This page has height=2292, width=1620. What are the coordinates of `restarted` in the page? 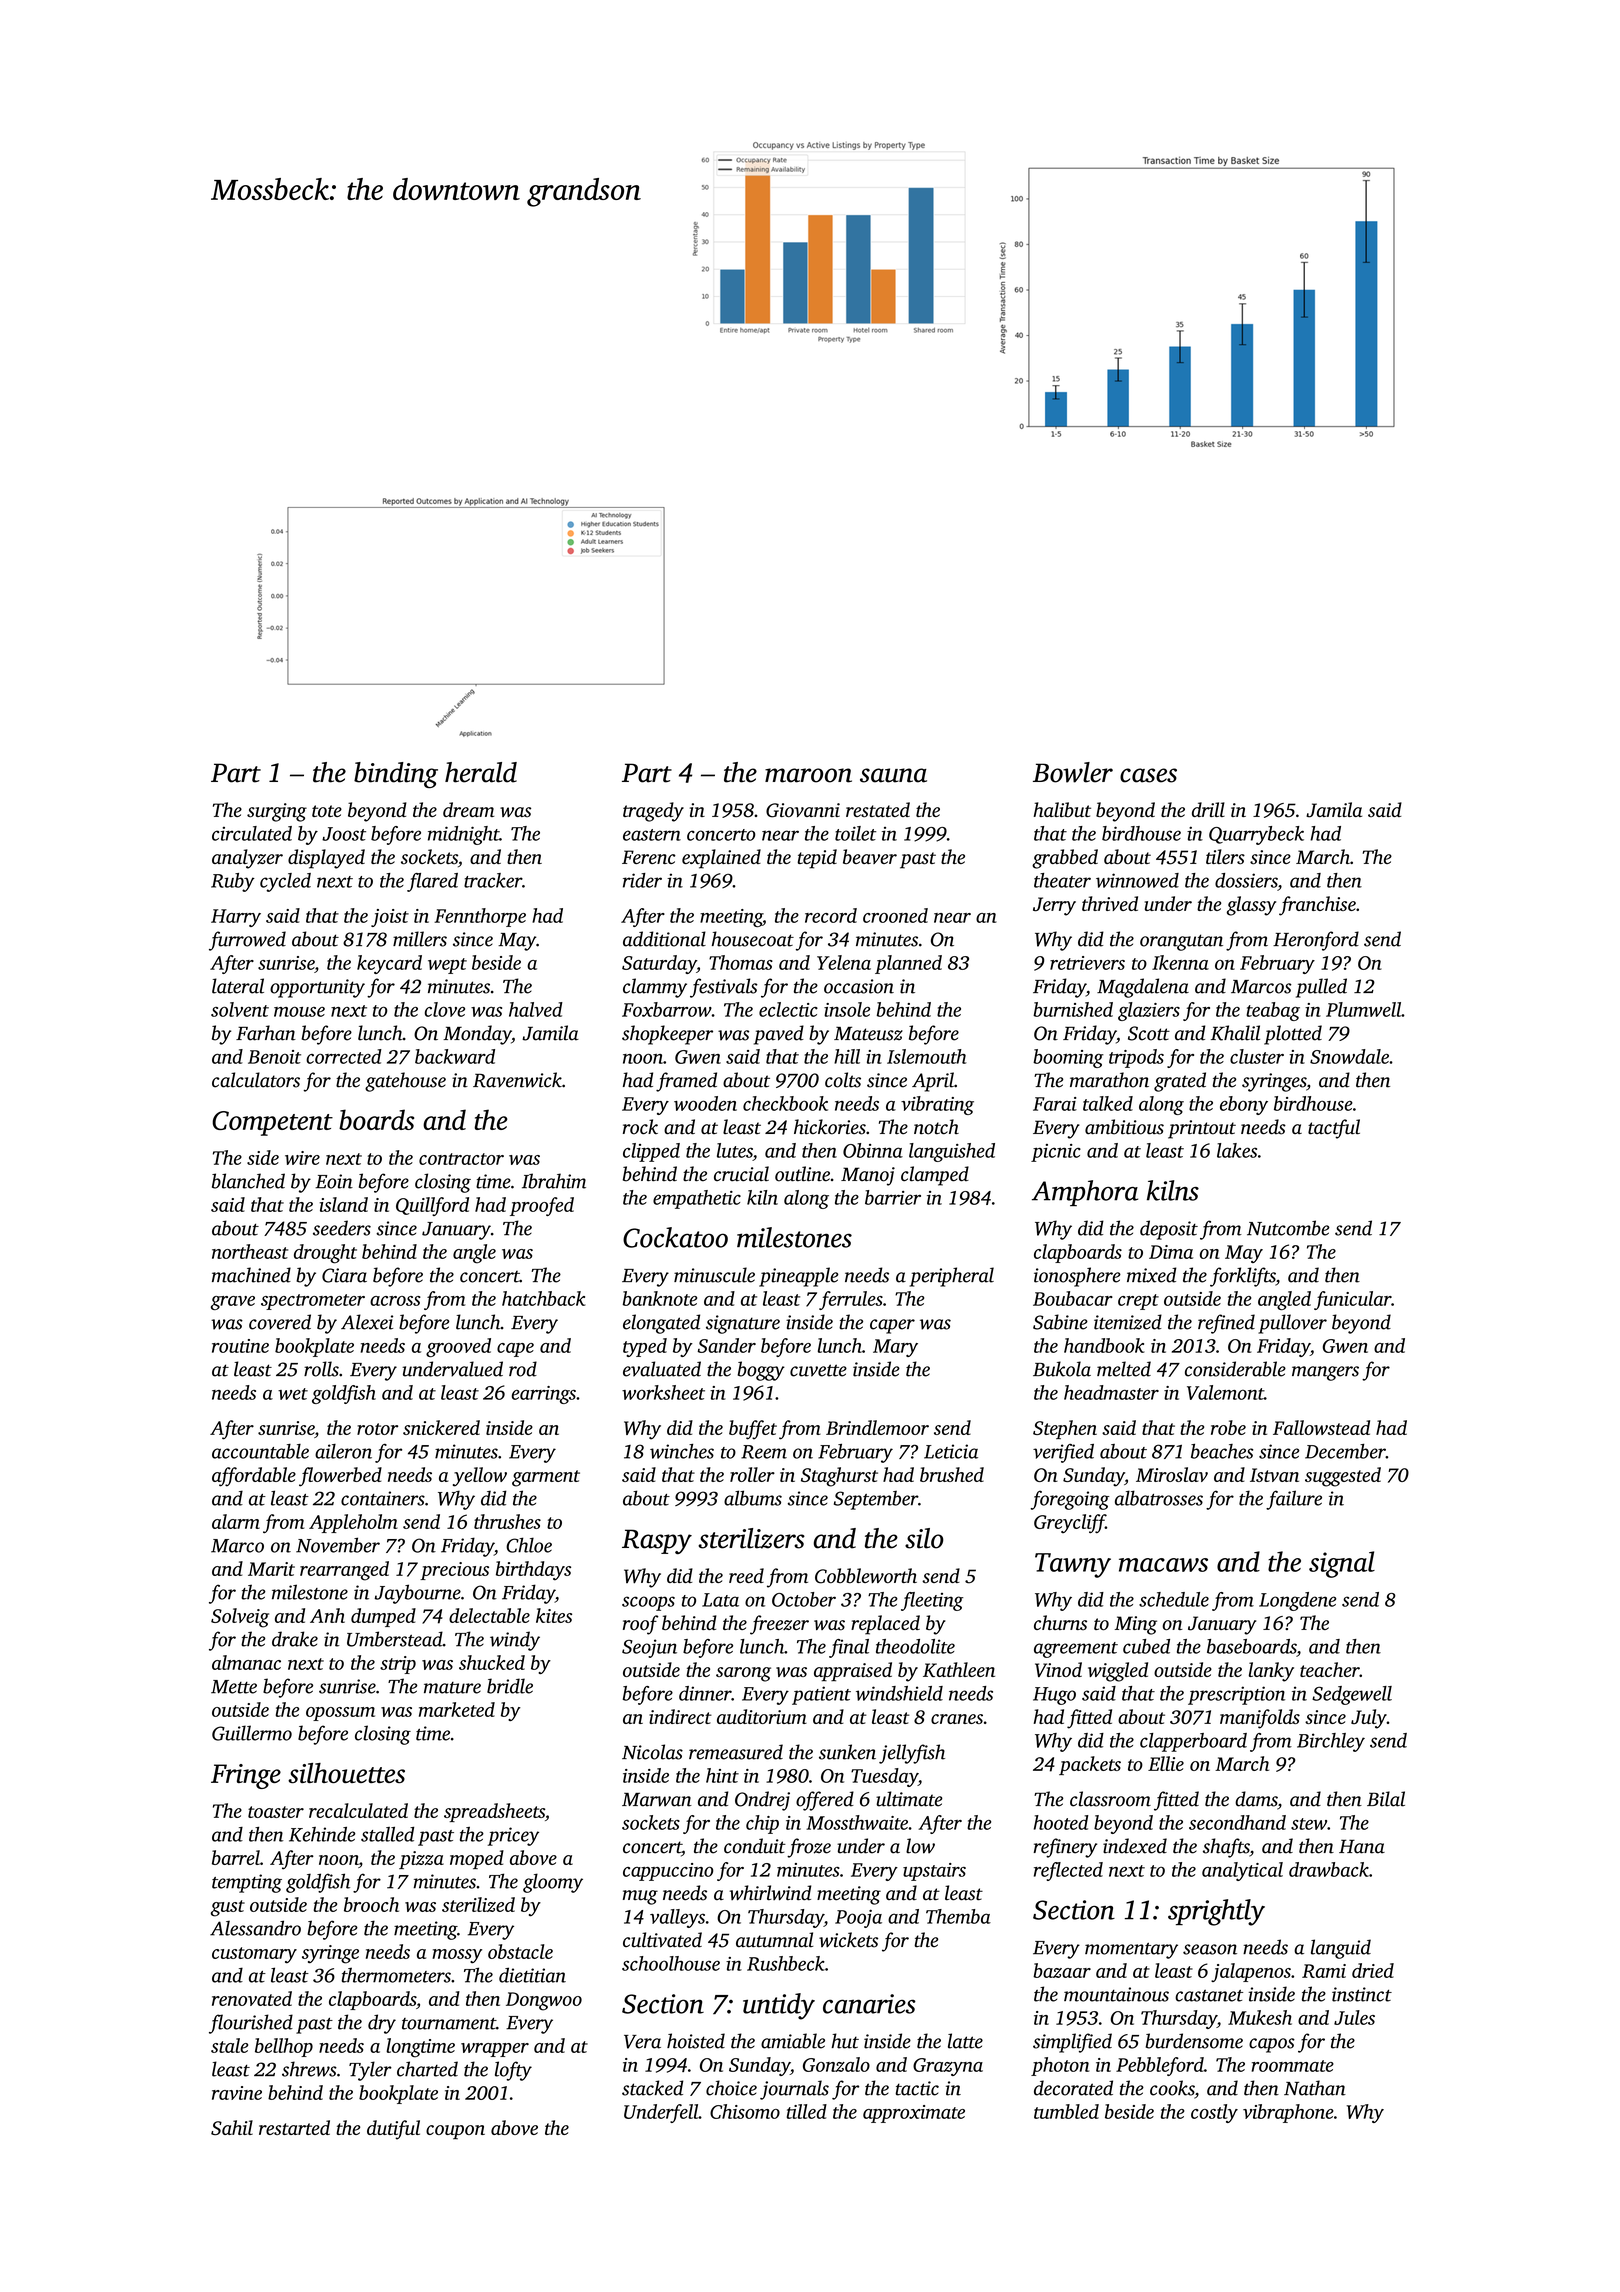 It's located at (294, 2127).
